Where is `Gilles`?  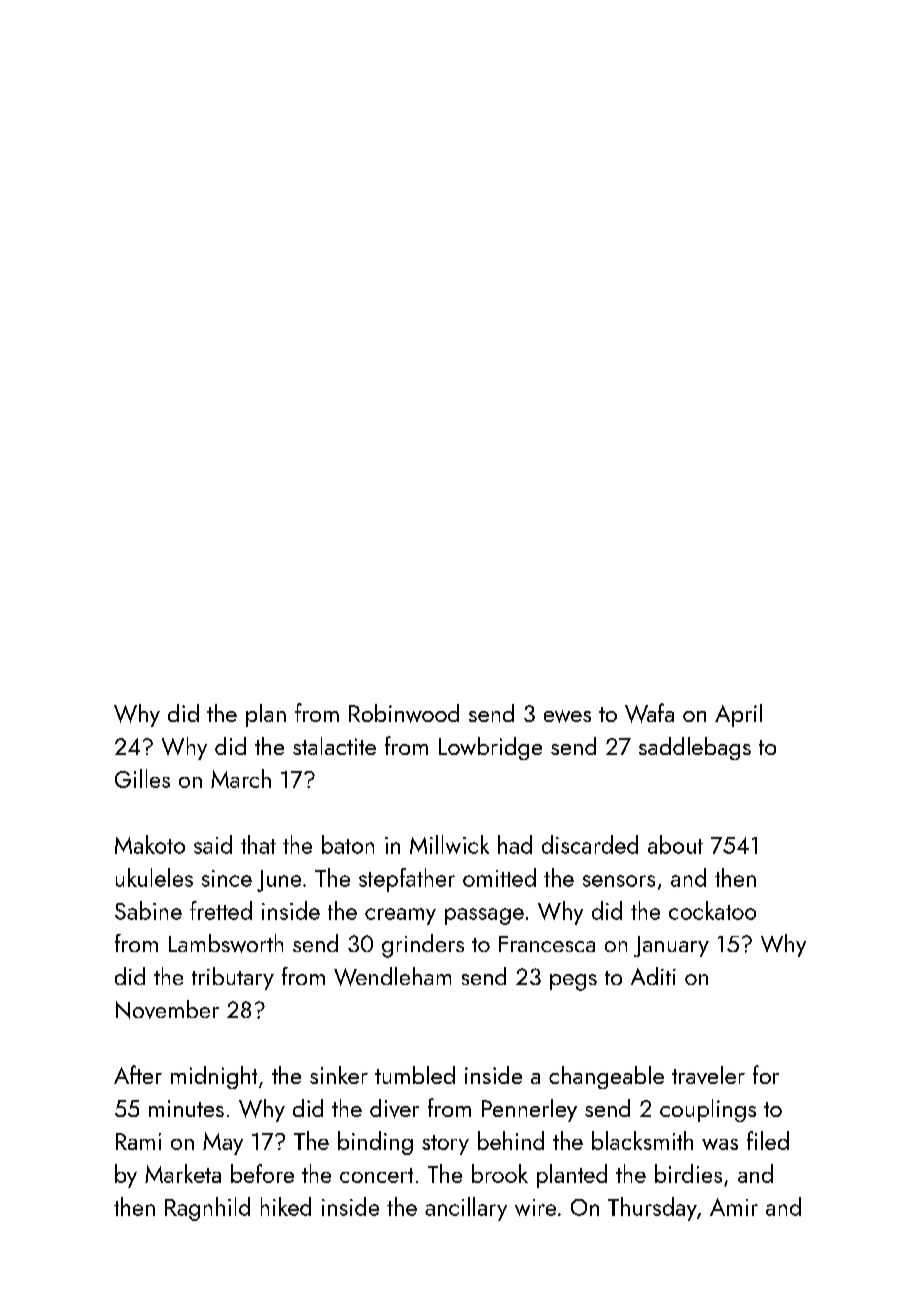
Gilles is located at coordinates (142, 778).
